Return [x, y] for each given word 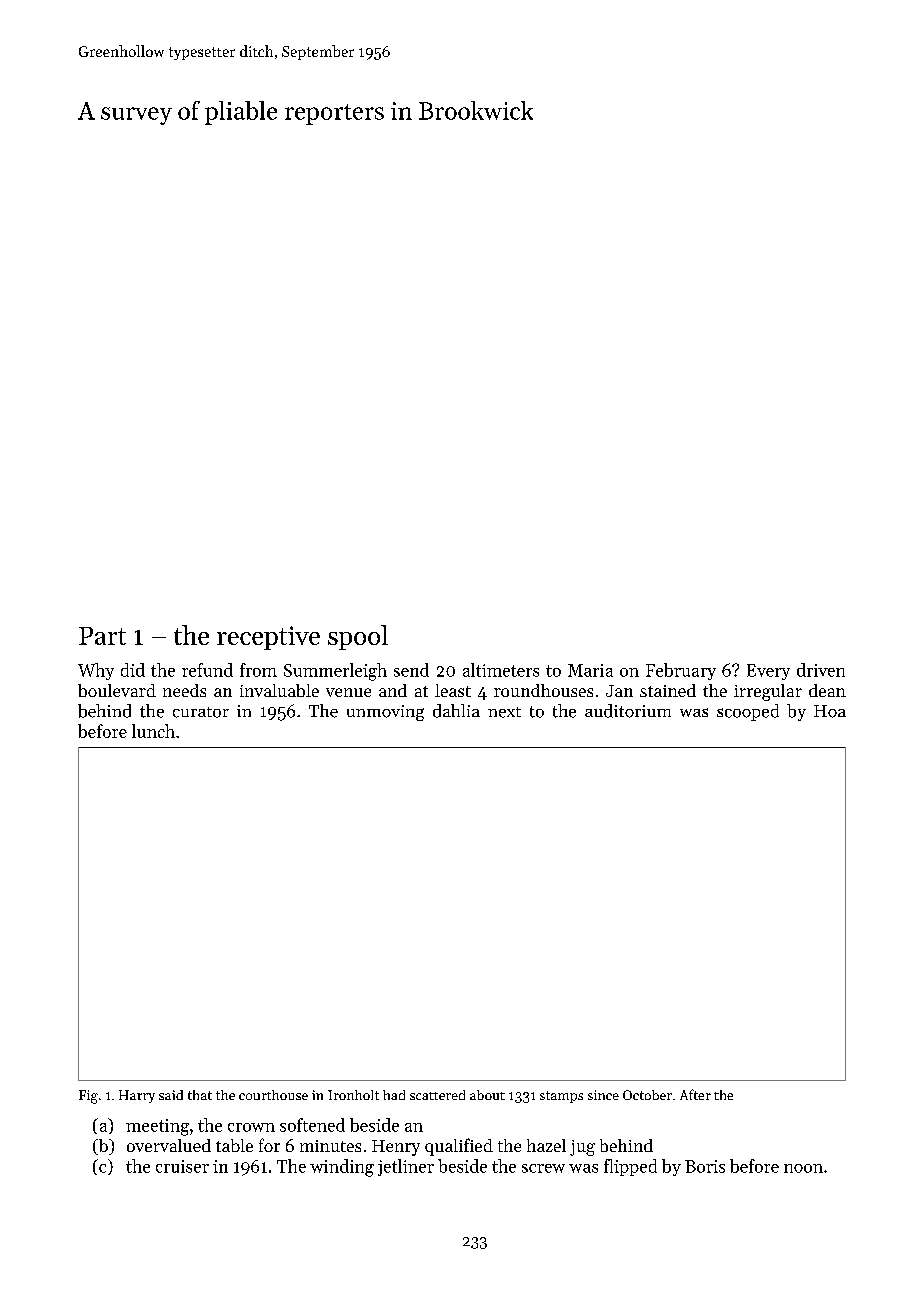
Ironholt [353, 1095]
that [200, 1095]
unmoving [385, 713]
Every [768, 672]
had [394, 1095]
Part [102, 636]
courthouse [273, 1095]
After [695, 1094]
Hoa [830, 711]
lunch [153, 731]
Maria [590, 670]
